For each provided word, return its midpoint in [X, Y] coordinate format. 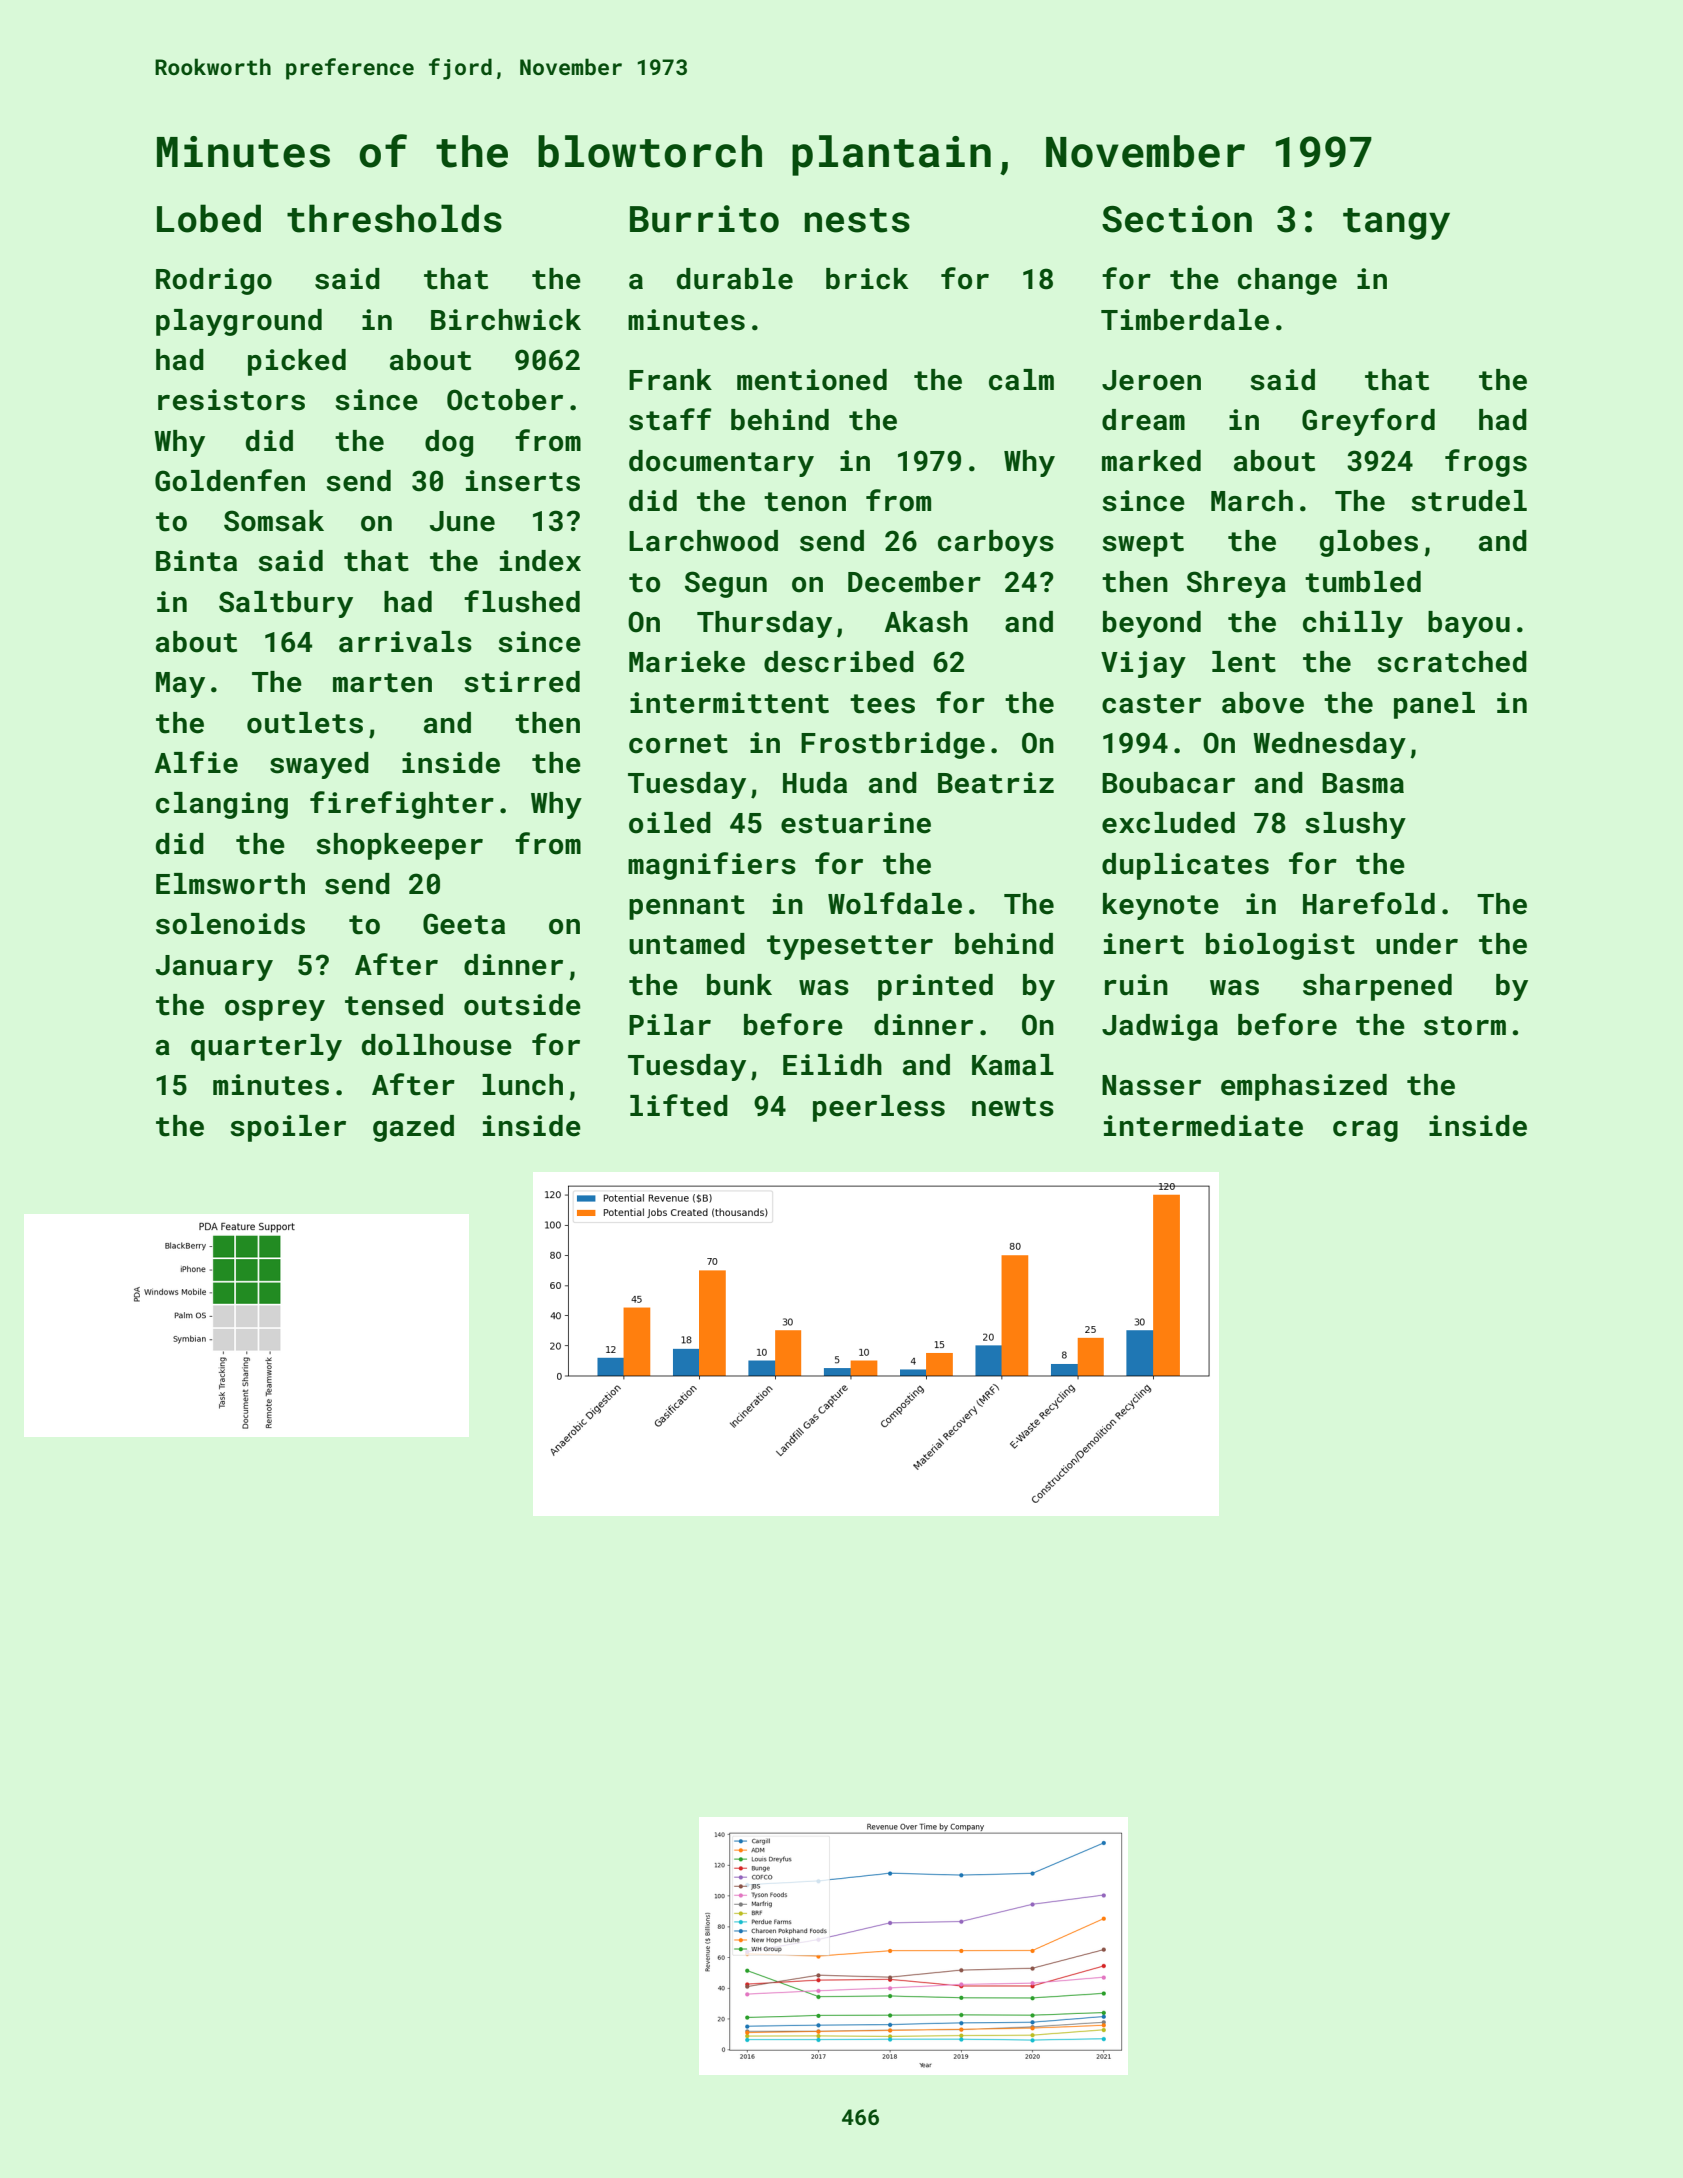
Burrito [704, 219]
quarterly [266, 1047]
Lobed [209, 218]
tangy [1396, 224]
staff [670, 419]
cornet [678, 744]
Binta [196, 561]
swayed [319, 765]
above [1263, 703]
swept [1143, 544]
